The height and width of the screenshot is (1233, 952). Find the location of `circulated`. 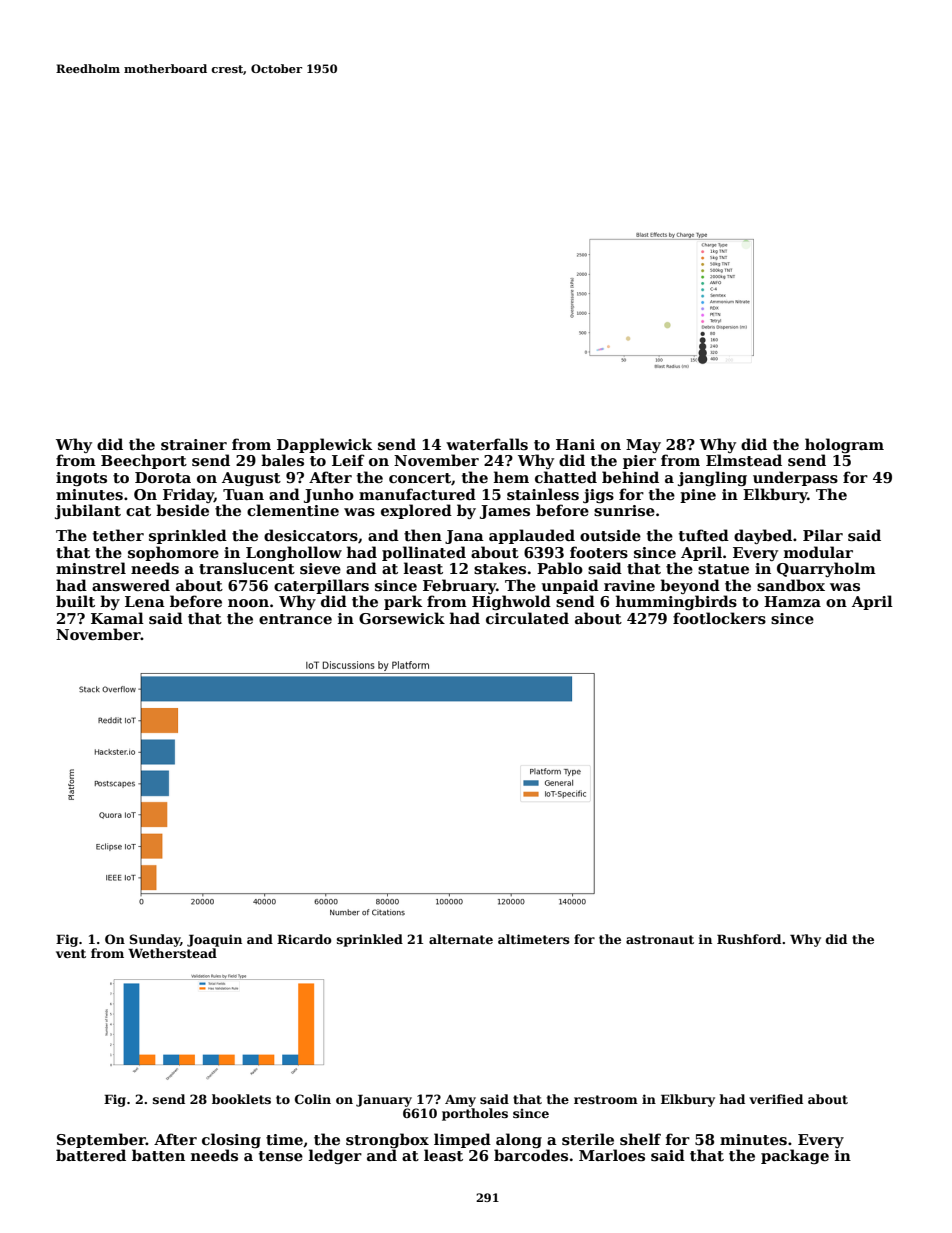

circulated is located at coordinates (527, 618).
